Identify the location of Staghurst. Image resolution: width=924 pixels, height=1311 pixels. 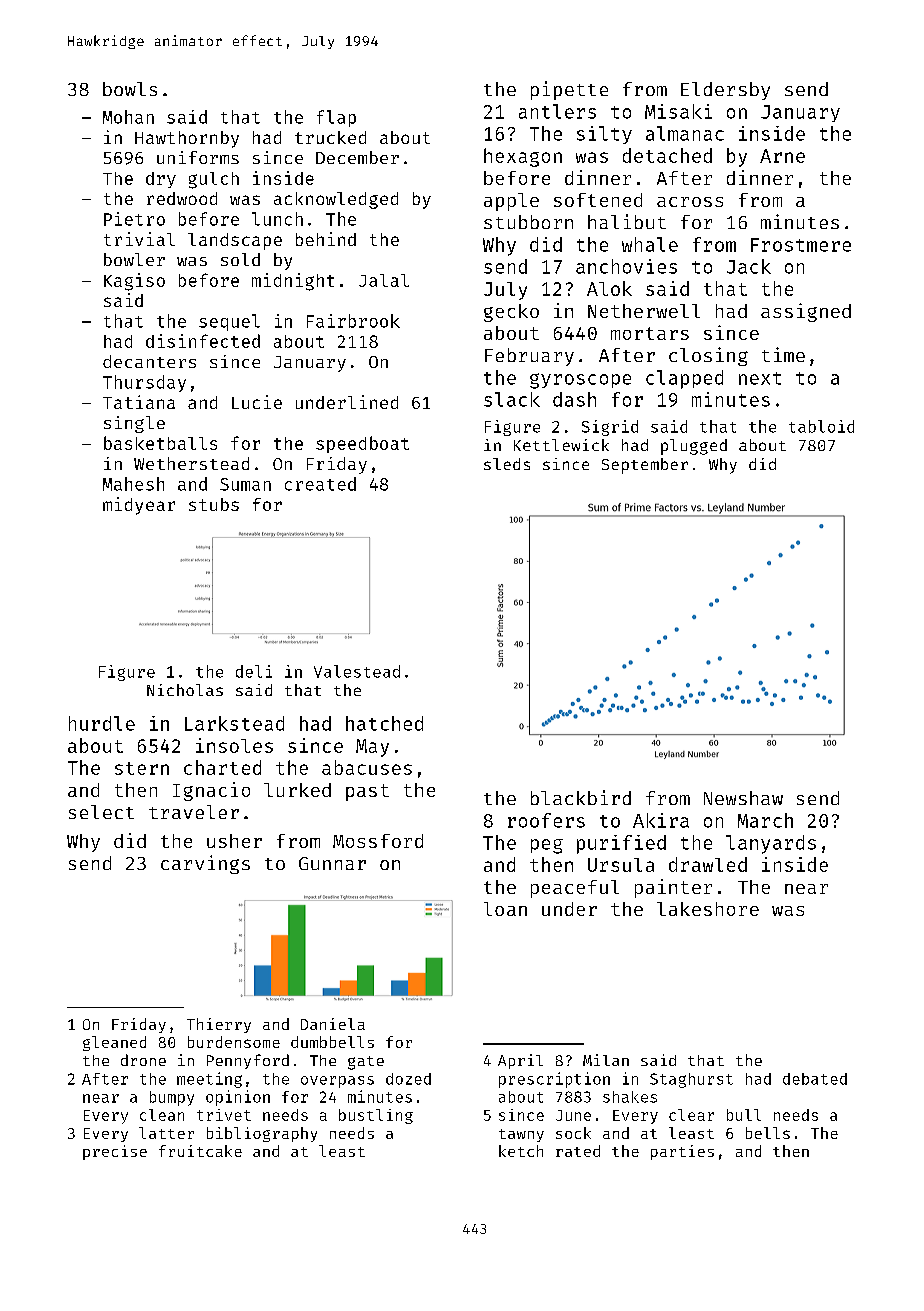
(691, 1080).
